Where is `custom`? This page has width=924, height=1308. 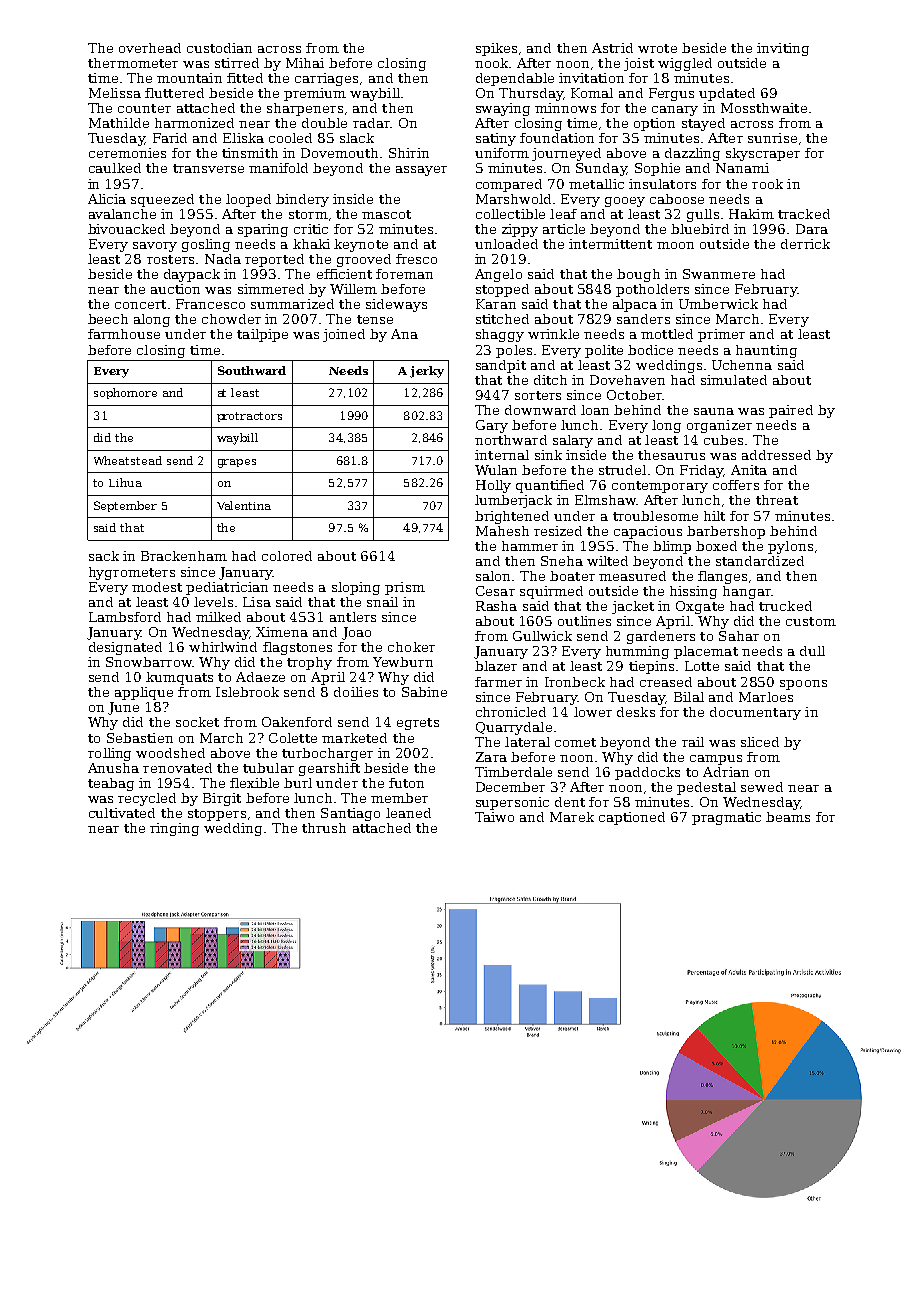 custom is located at coordinates (811, 621).
